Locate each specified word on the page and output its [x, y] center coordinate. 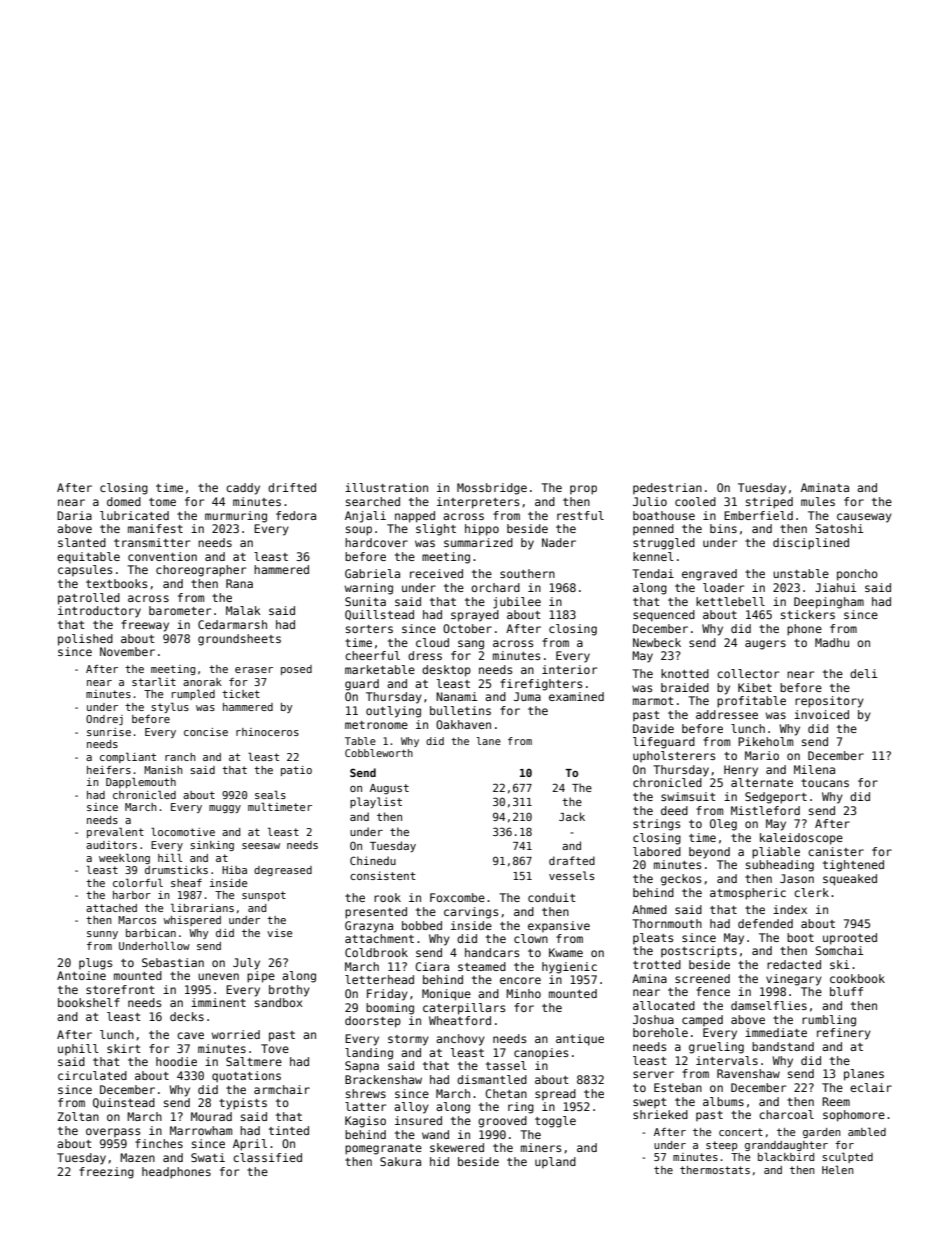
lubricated [134, 515]
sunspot [264, 896]
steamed [482, 966]
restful [580, 515]
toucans [825, 783]
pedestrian [667, 488]
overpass [113, 1132]
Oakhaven [463, 724]
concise [206, 732]
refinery [844, 1034]
